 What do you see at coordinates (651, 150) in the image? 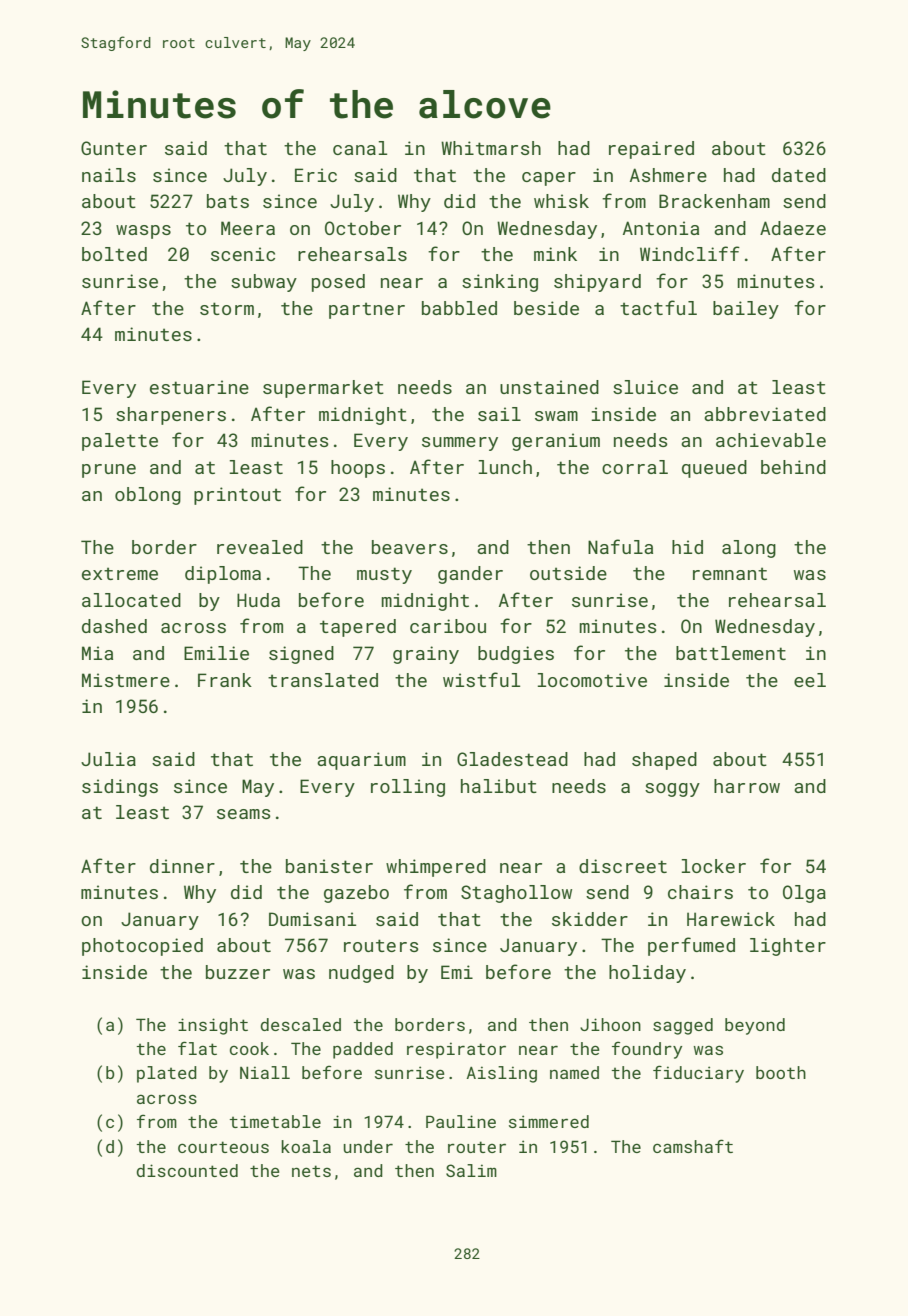
I see `repaired` at bounding box center [651, 150].
